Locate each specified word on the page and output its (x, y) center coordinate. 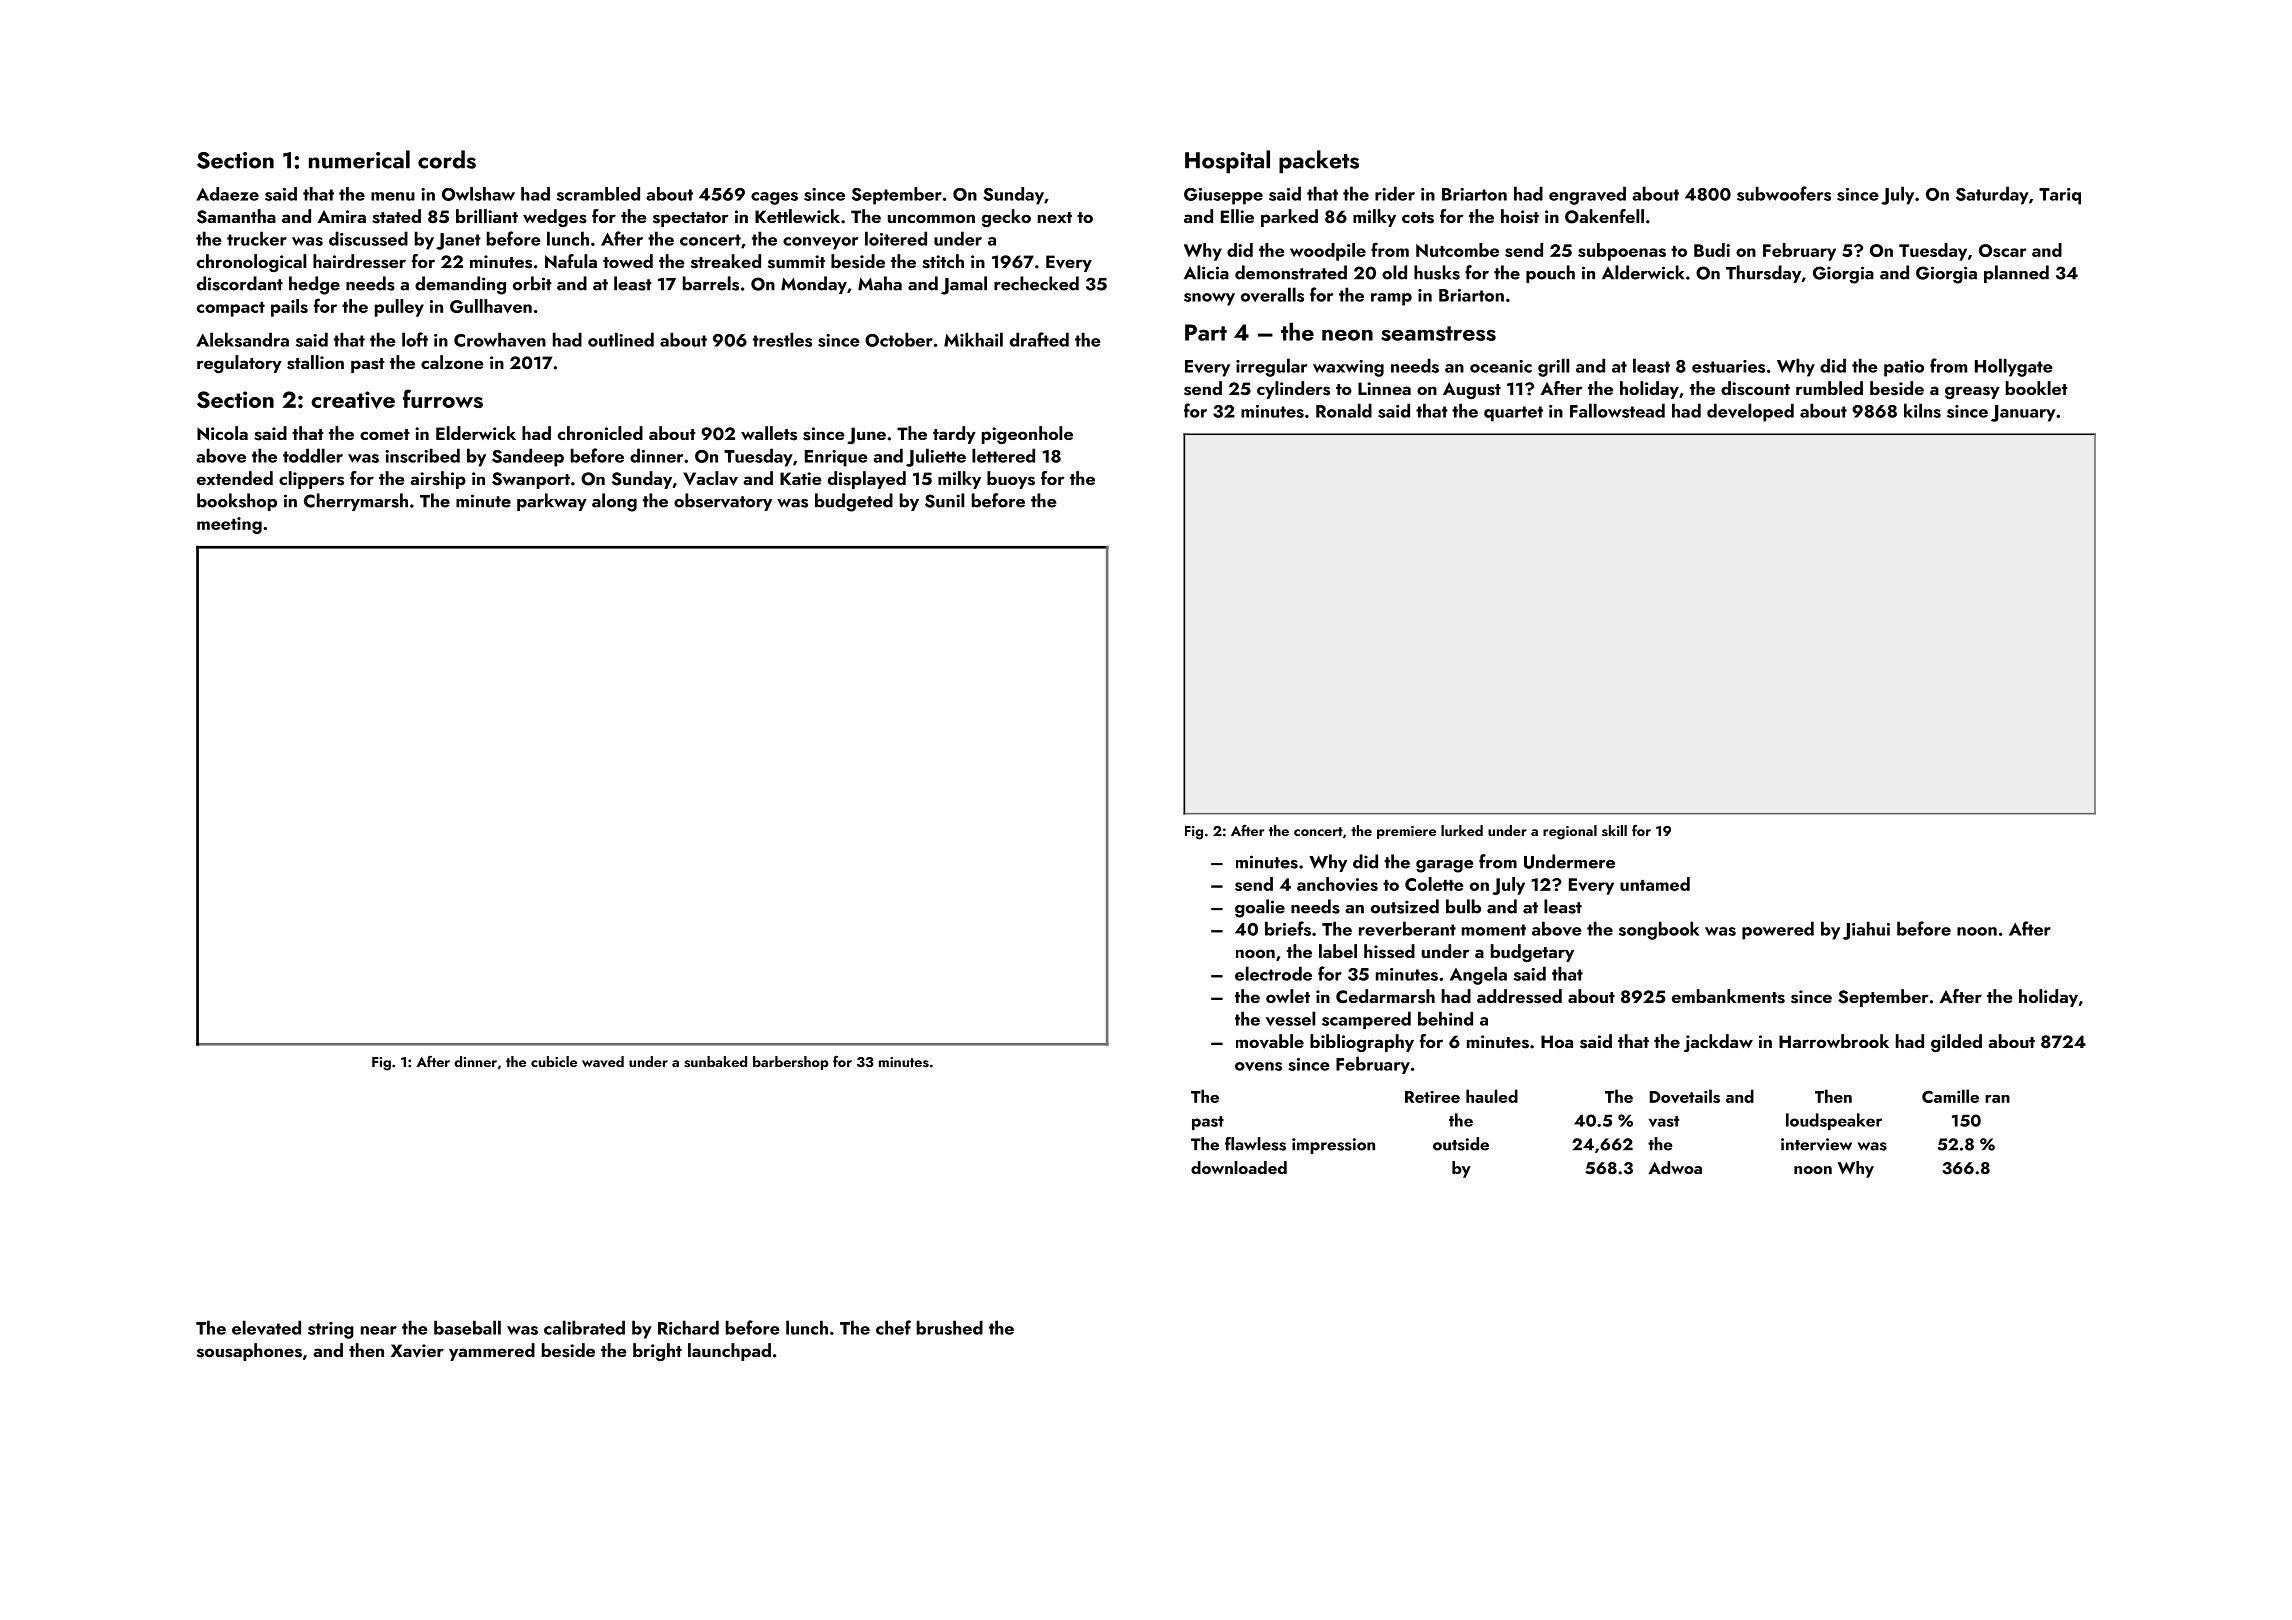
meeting (229, 525)
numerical (359, 159)
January (2023, 413)
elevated (266, 1327)
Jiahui (1866, 930)
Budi (1712, 250)
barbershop (791, 1063)
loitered (896, 238)
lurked (1462, 830)
